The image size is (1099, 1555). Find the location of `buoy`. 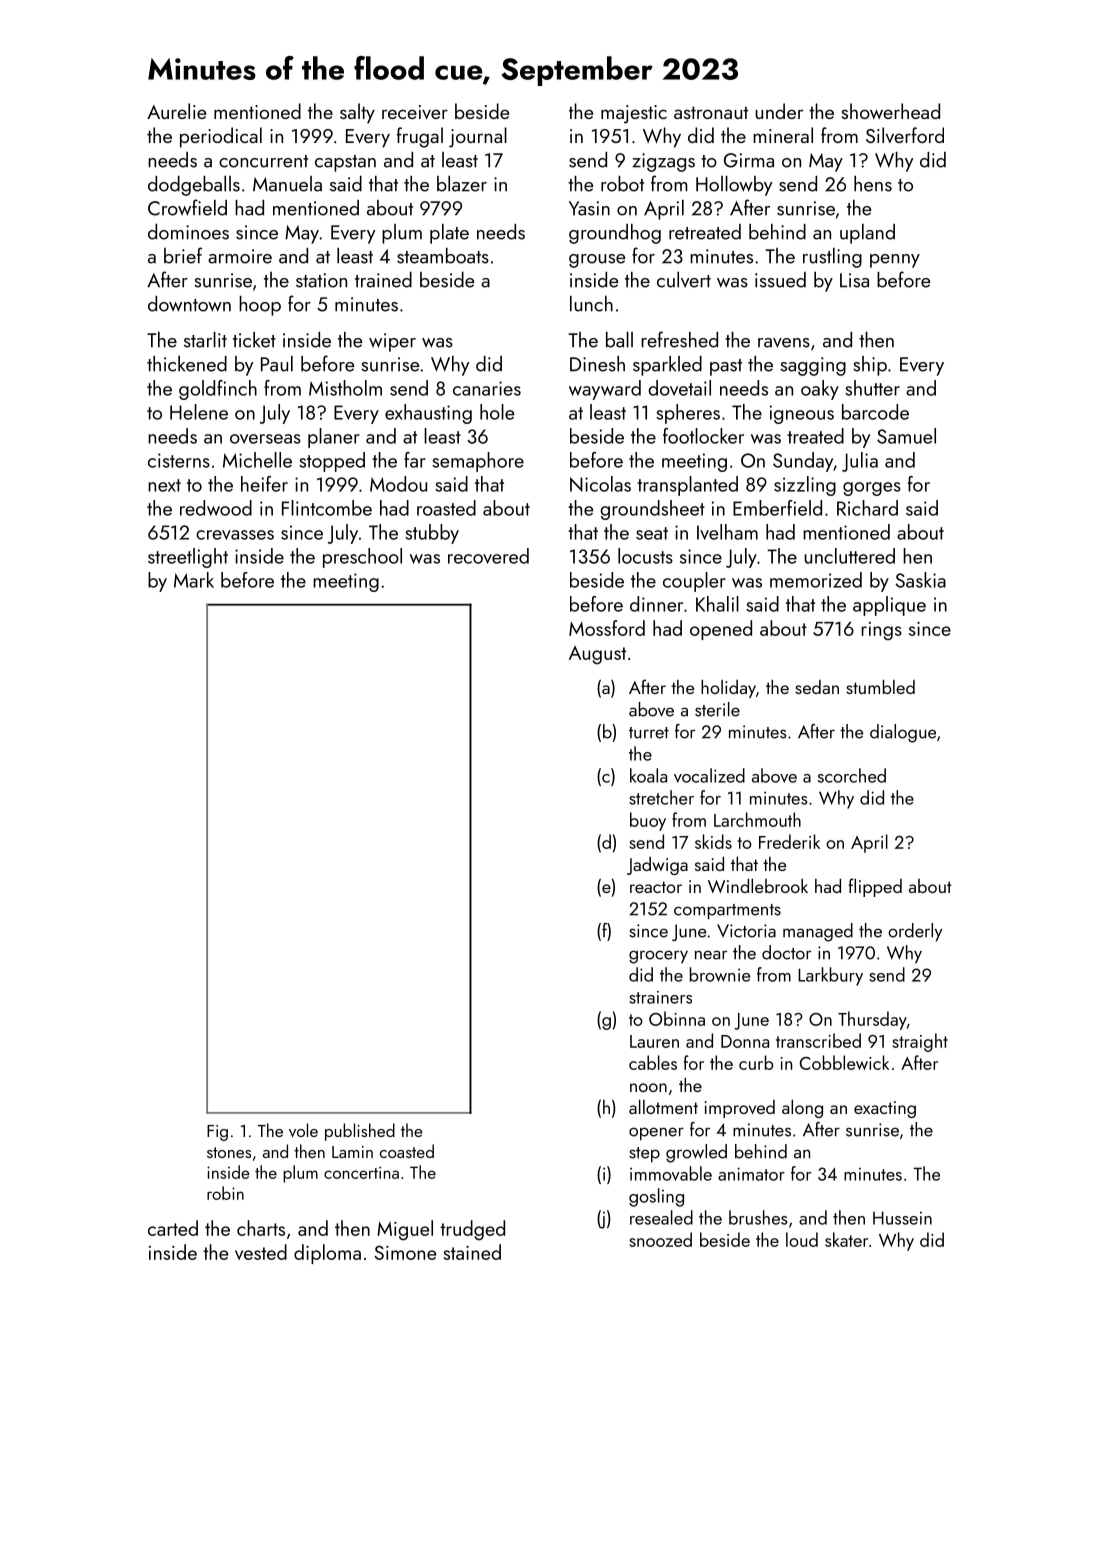

buoy is located at coordinates (648, 821).
